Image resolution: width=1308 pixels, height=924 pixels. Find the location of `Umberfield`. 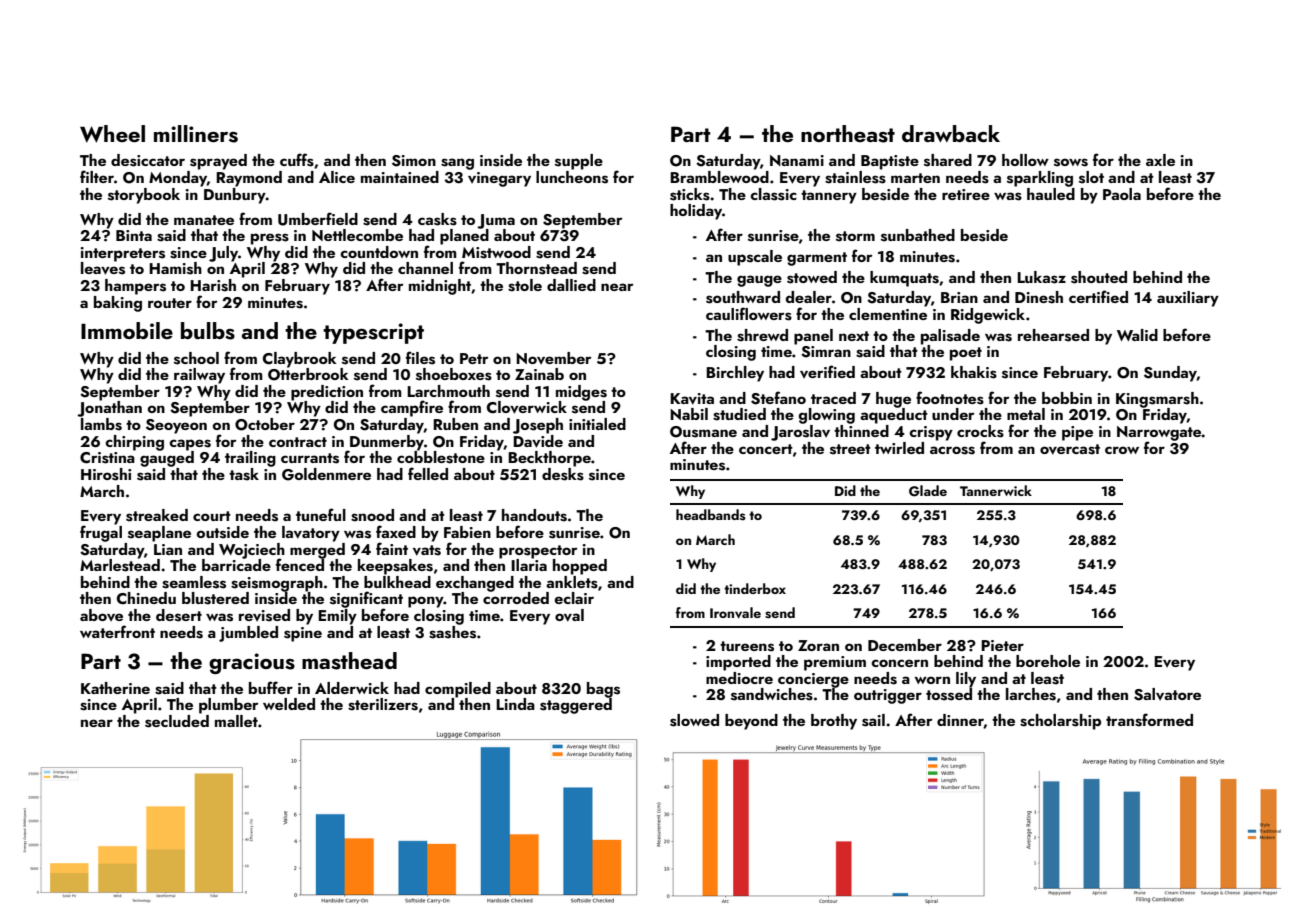

Umberfield is located at coordinates (318, 219).
